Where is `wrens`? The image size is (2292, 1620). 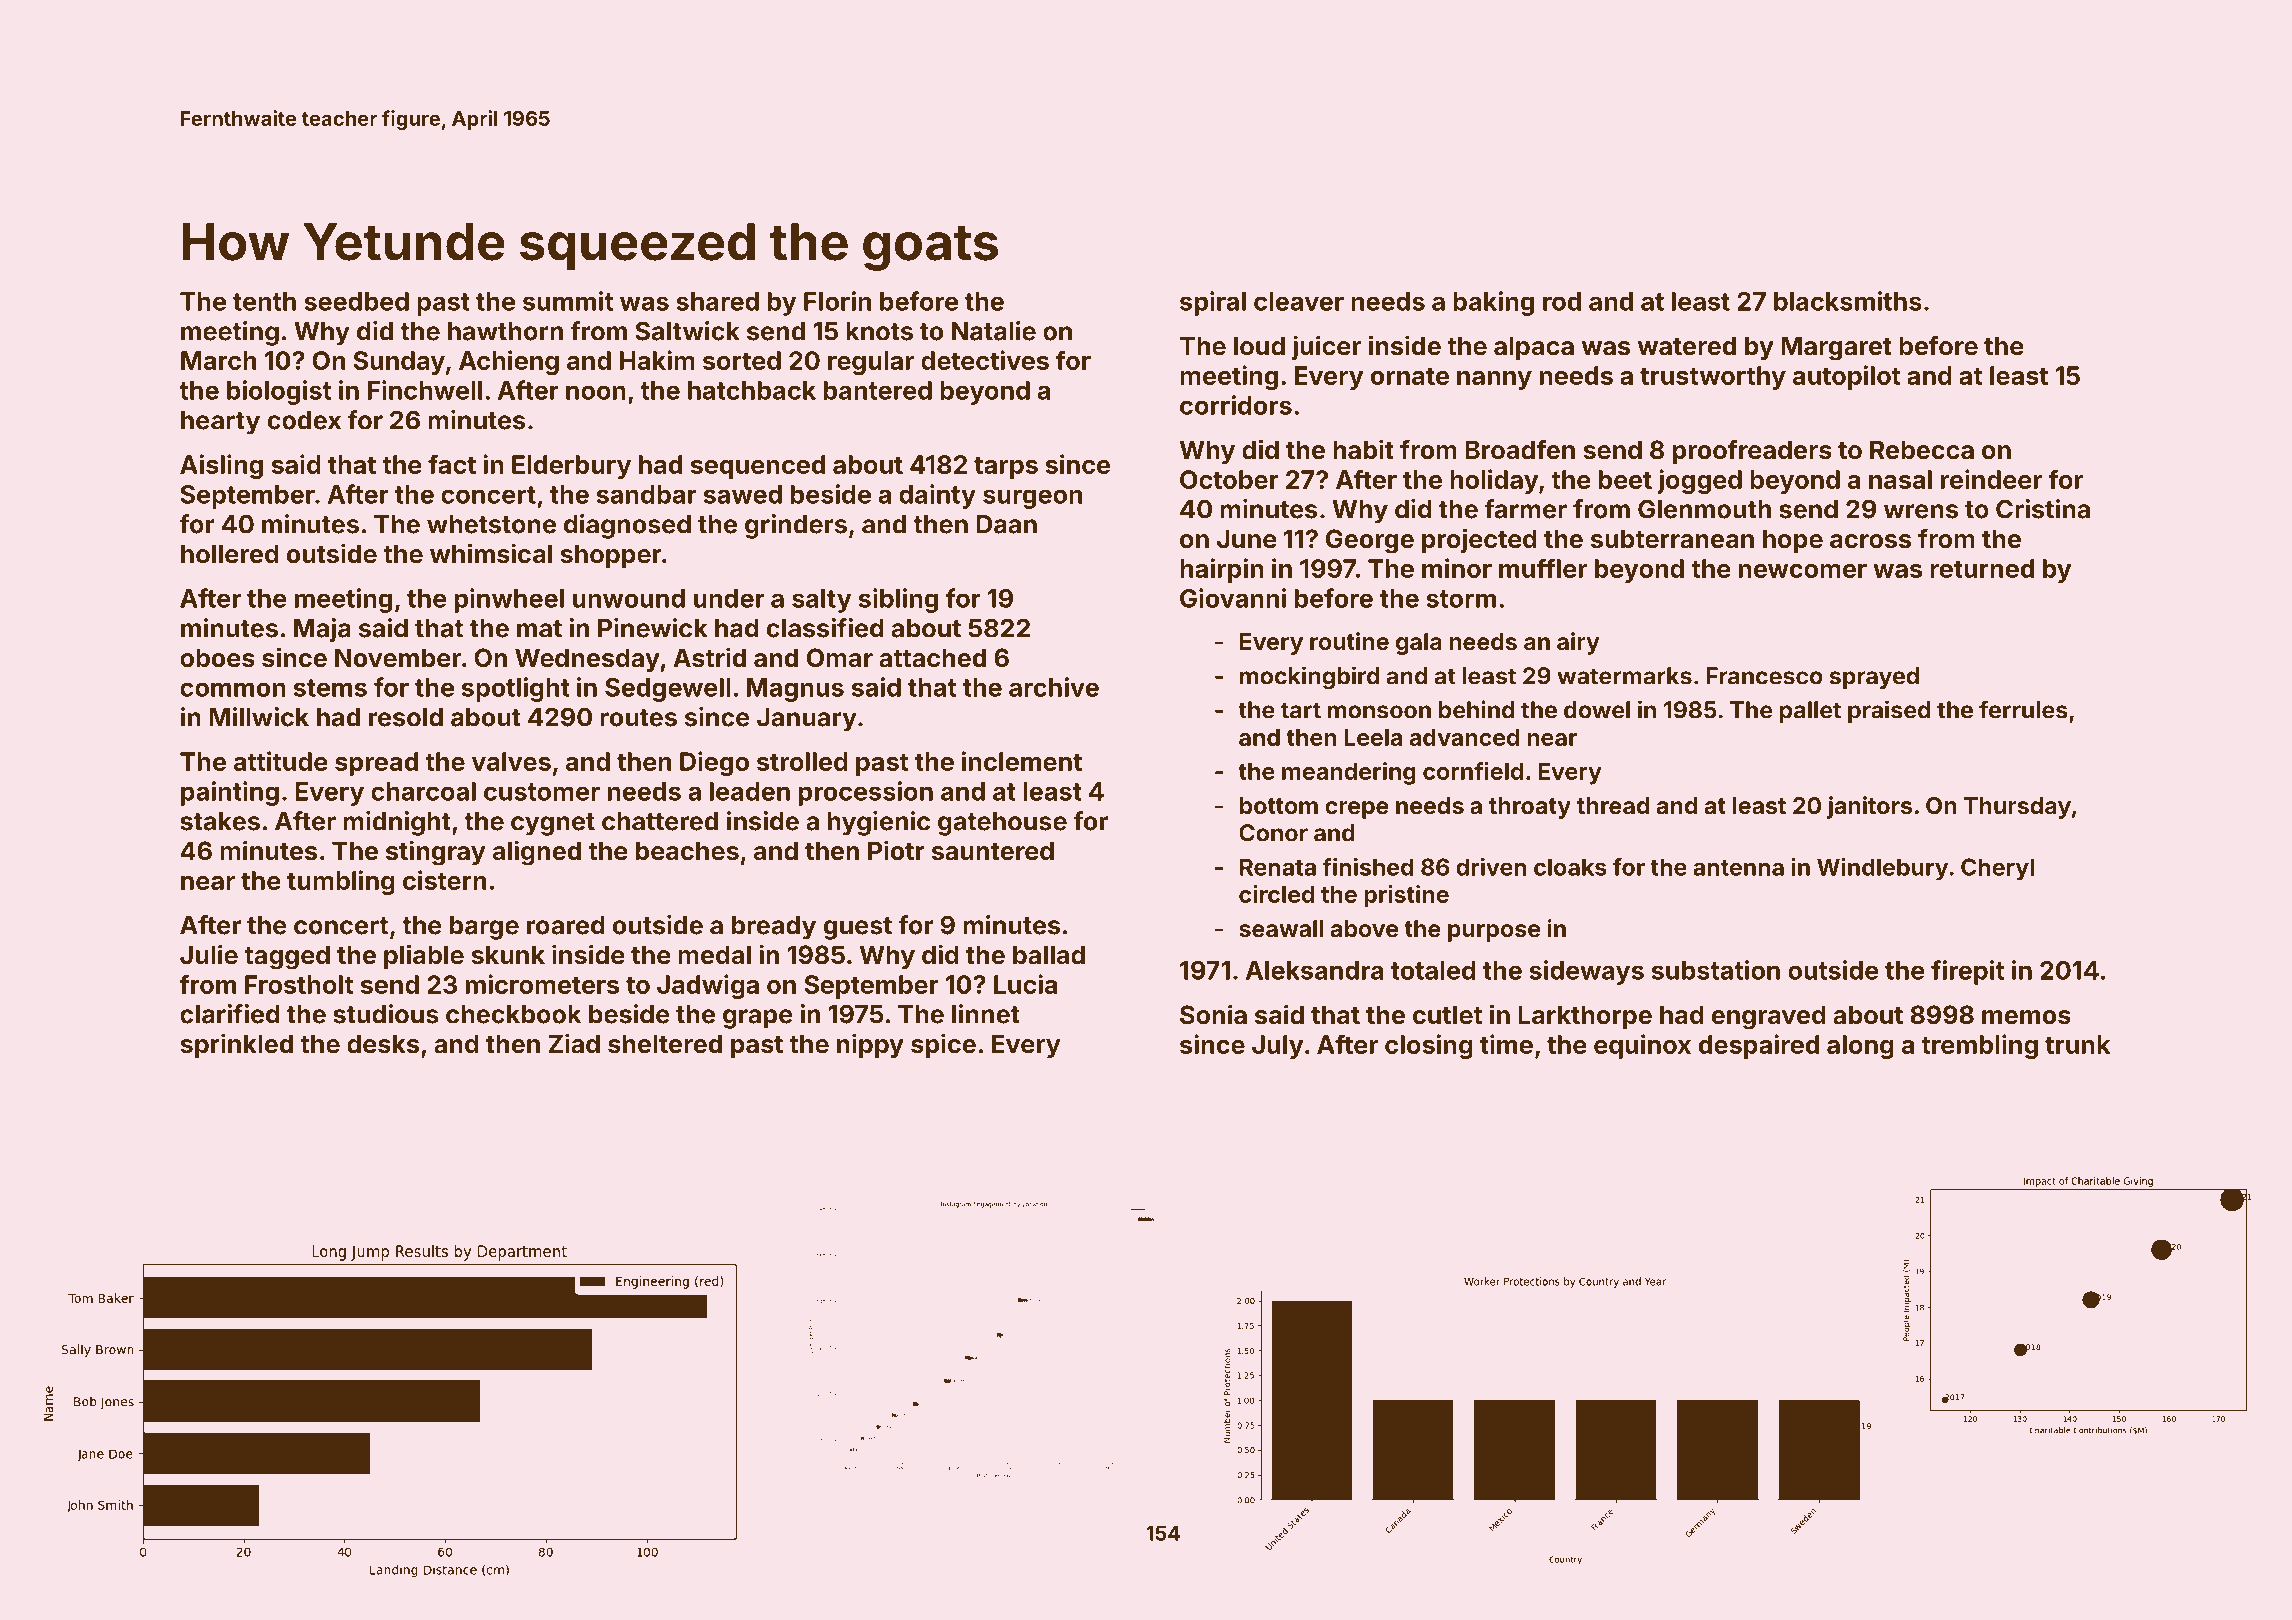
wrens is located at coordinates (1921, 511).
